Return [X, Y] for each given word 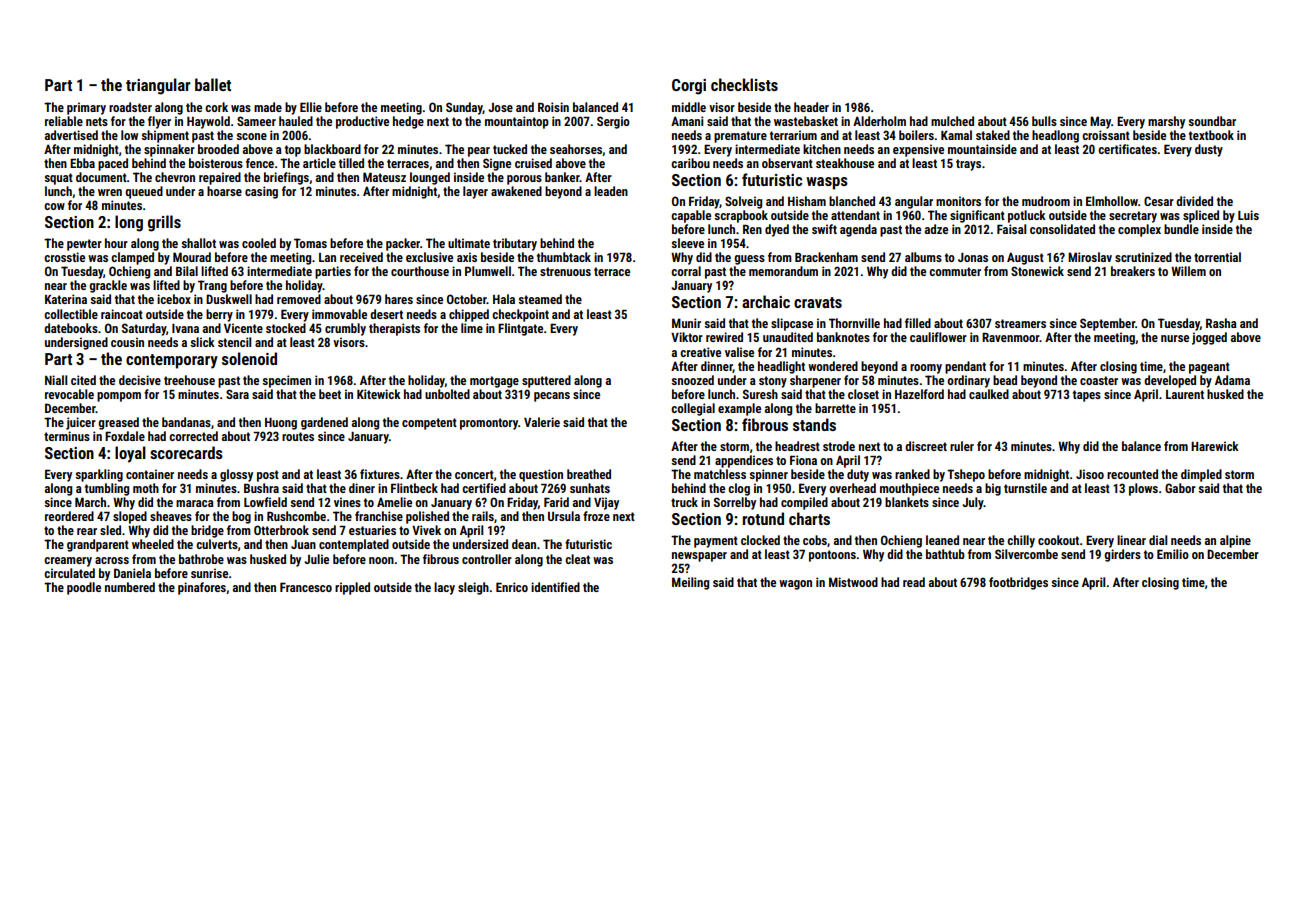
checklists [744, 84]
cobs [815, 540]
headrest [797, 446]
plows [1143, 489]
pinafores [202, 588]
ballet [213, 84]
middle [689, 107]
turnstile [1025, 488]
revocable [69, 394]
